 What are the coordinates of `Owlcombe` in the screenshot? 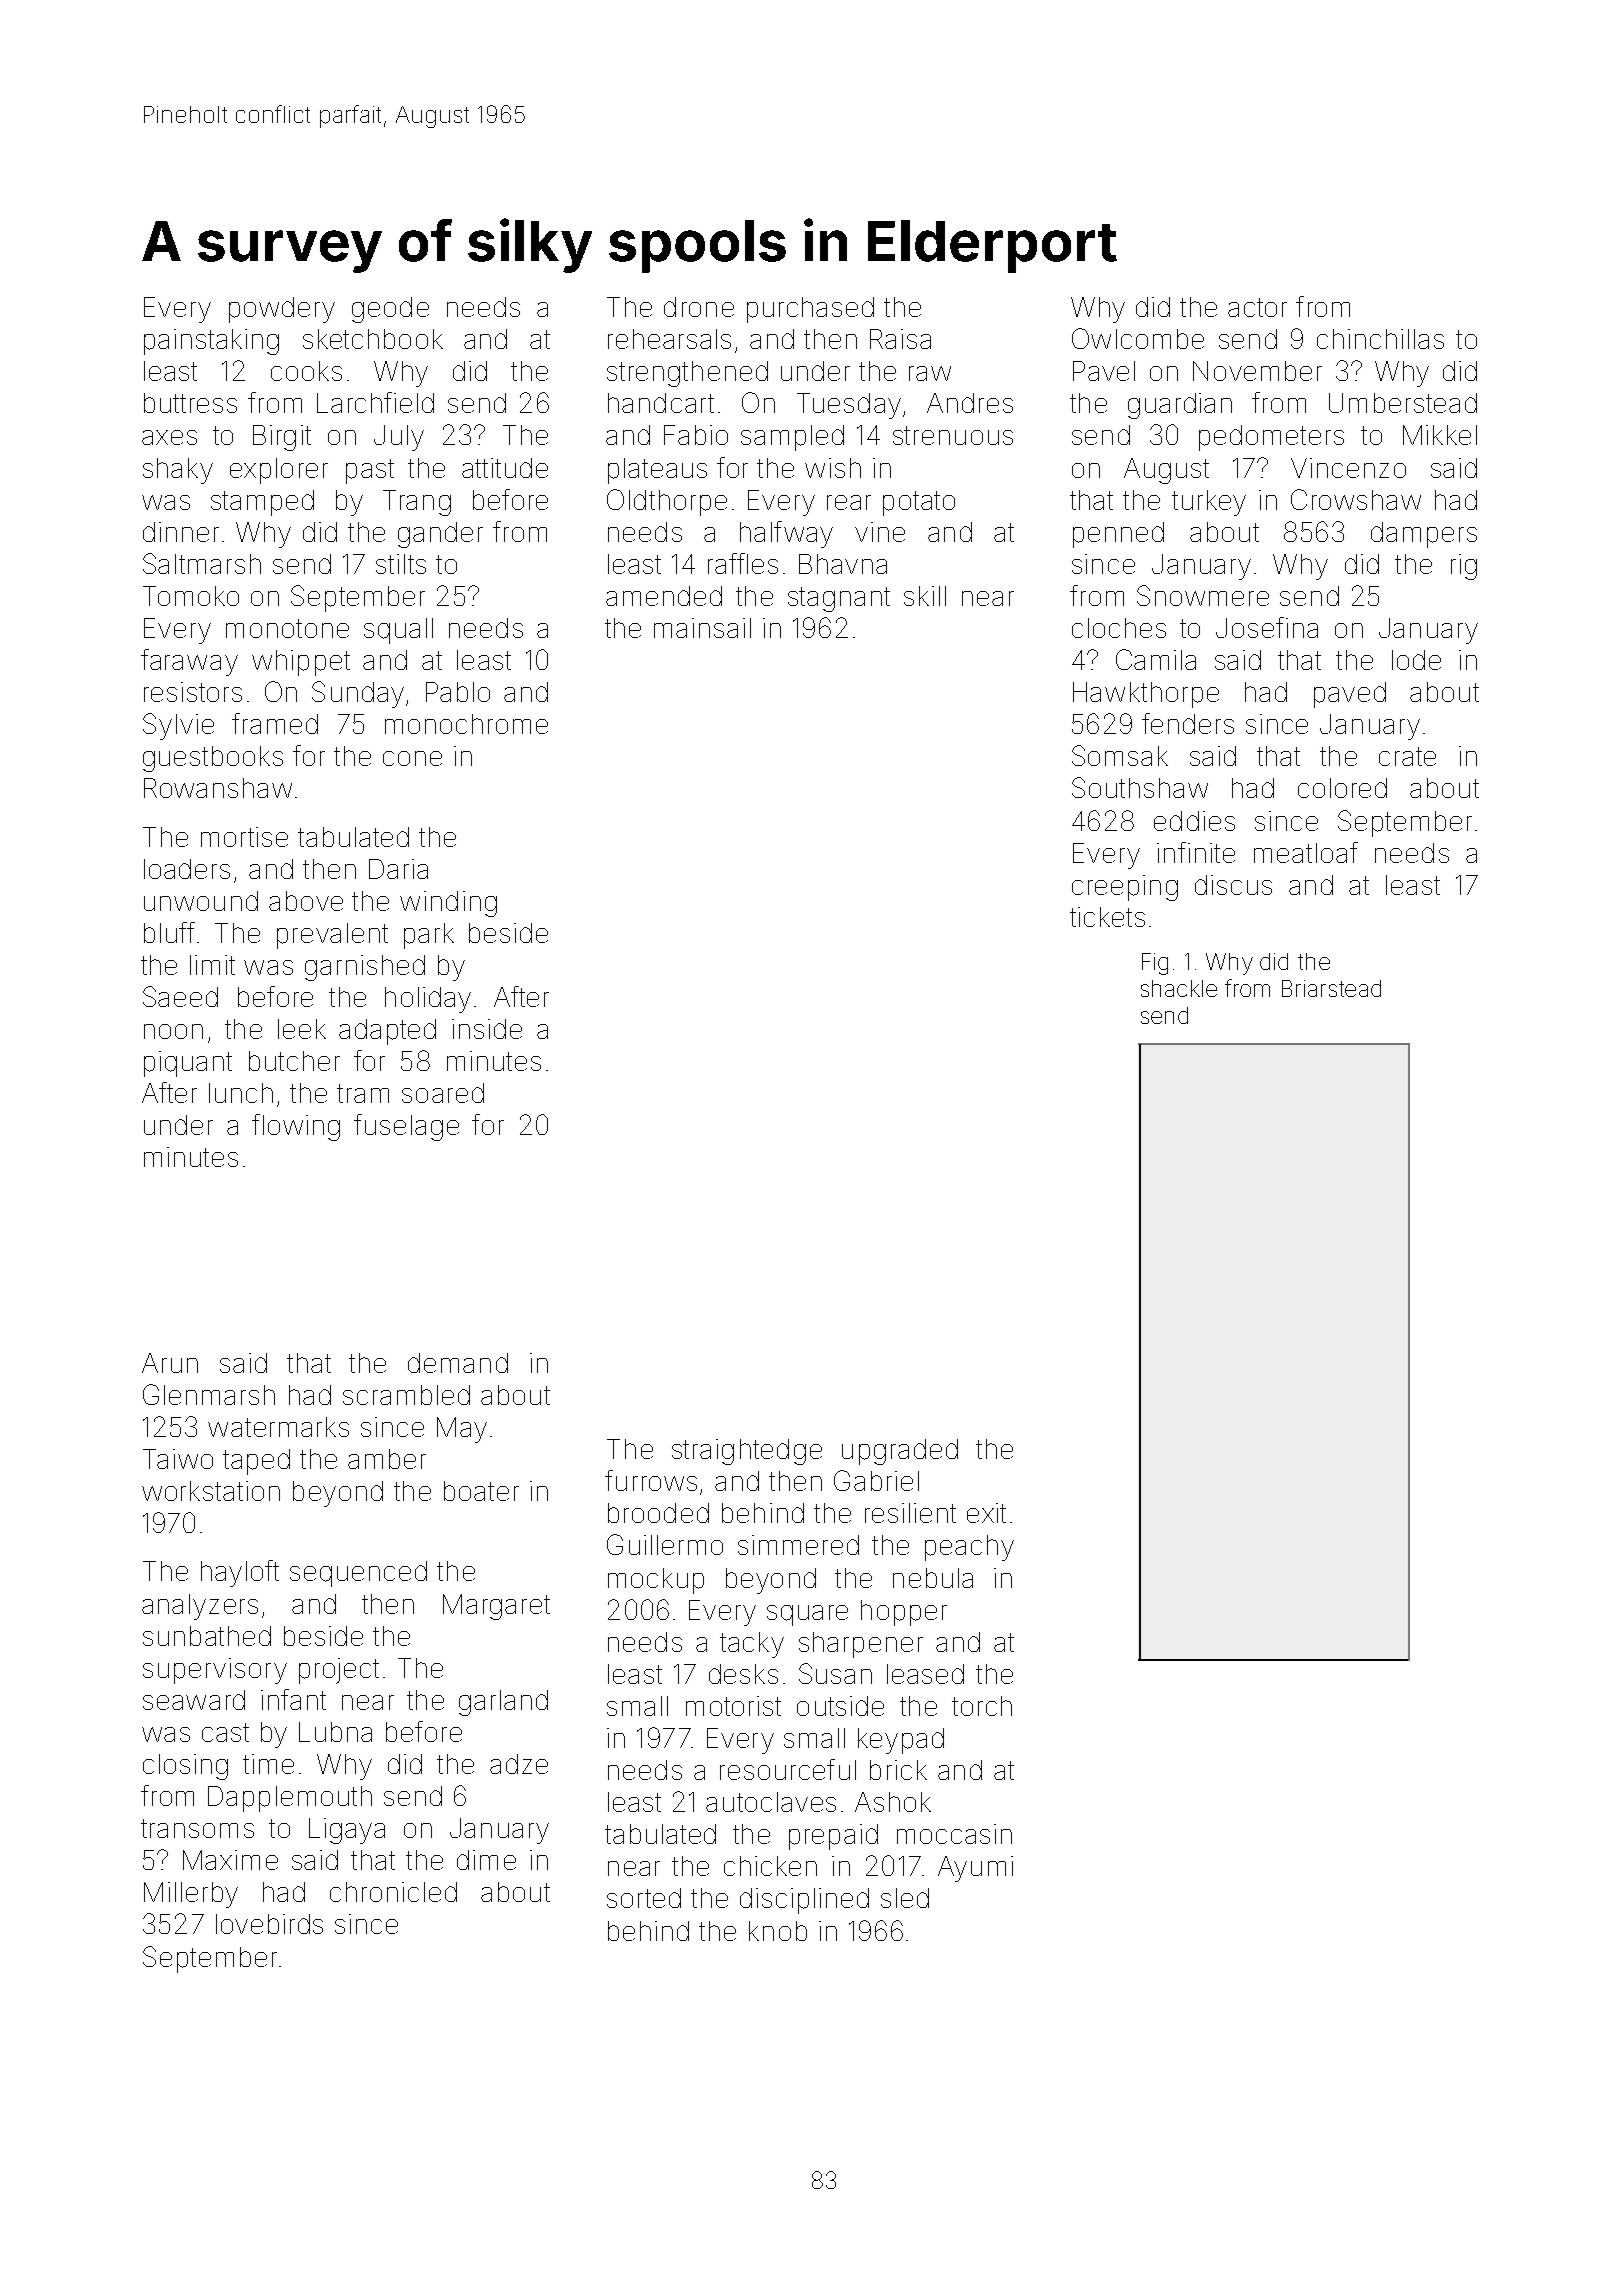 It's located at (1138, 338).
